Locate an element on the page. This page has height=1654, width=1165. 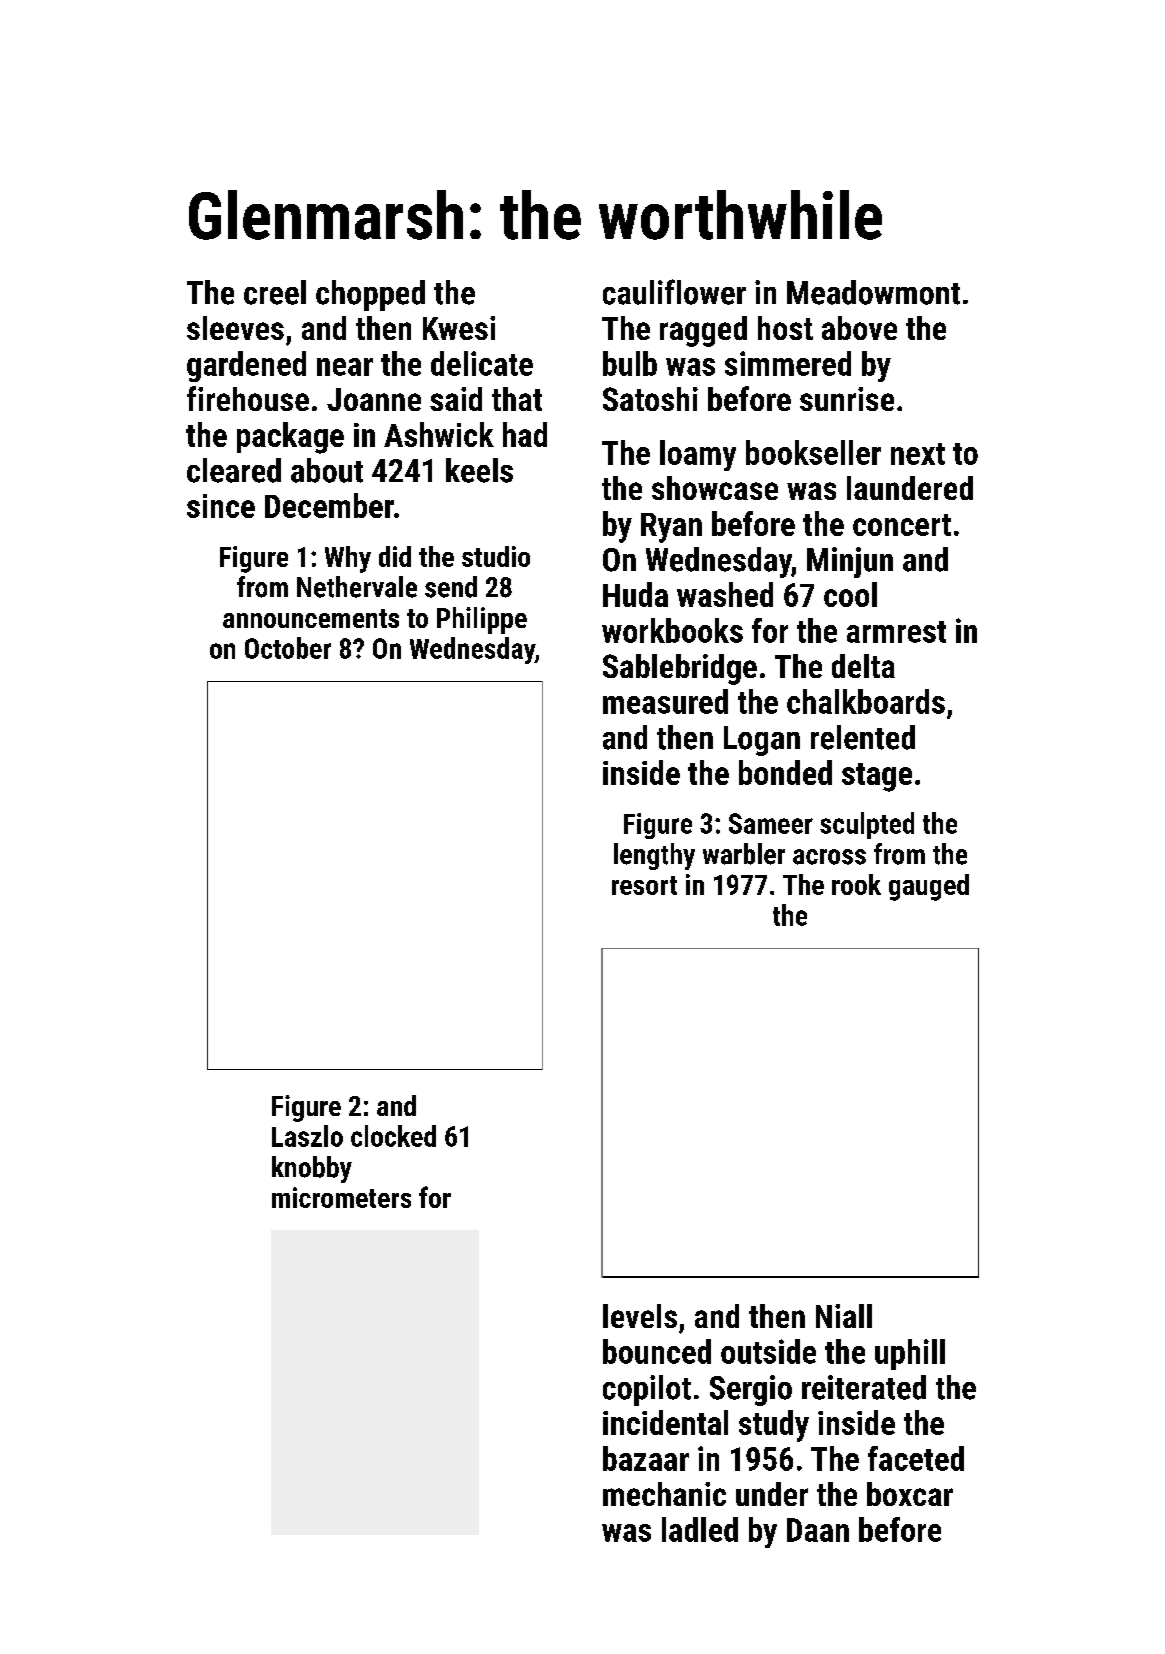
bookseller is located at coordinates (813, 452).
